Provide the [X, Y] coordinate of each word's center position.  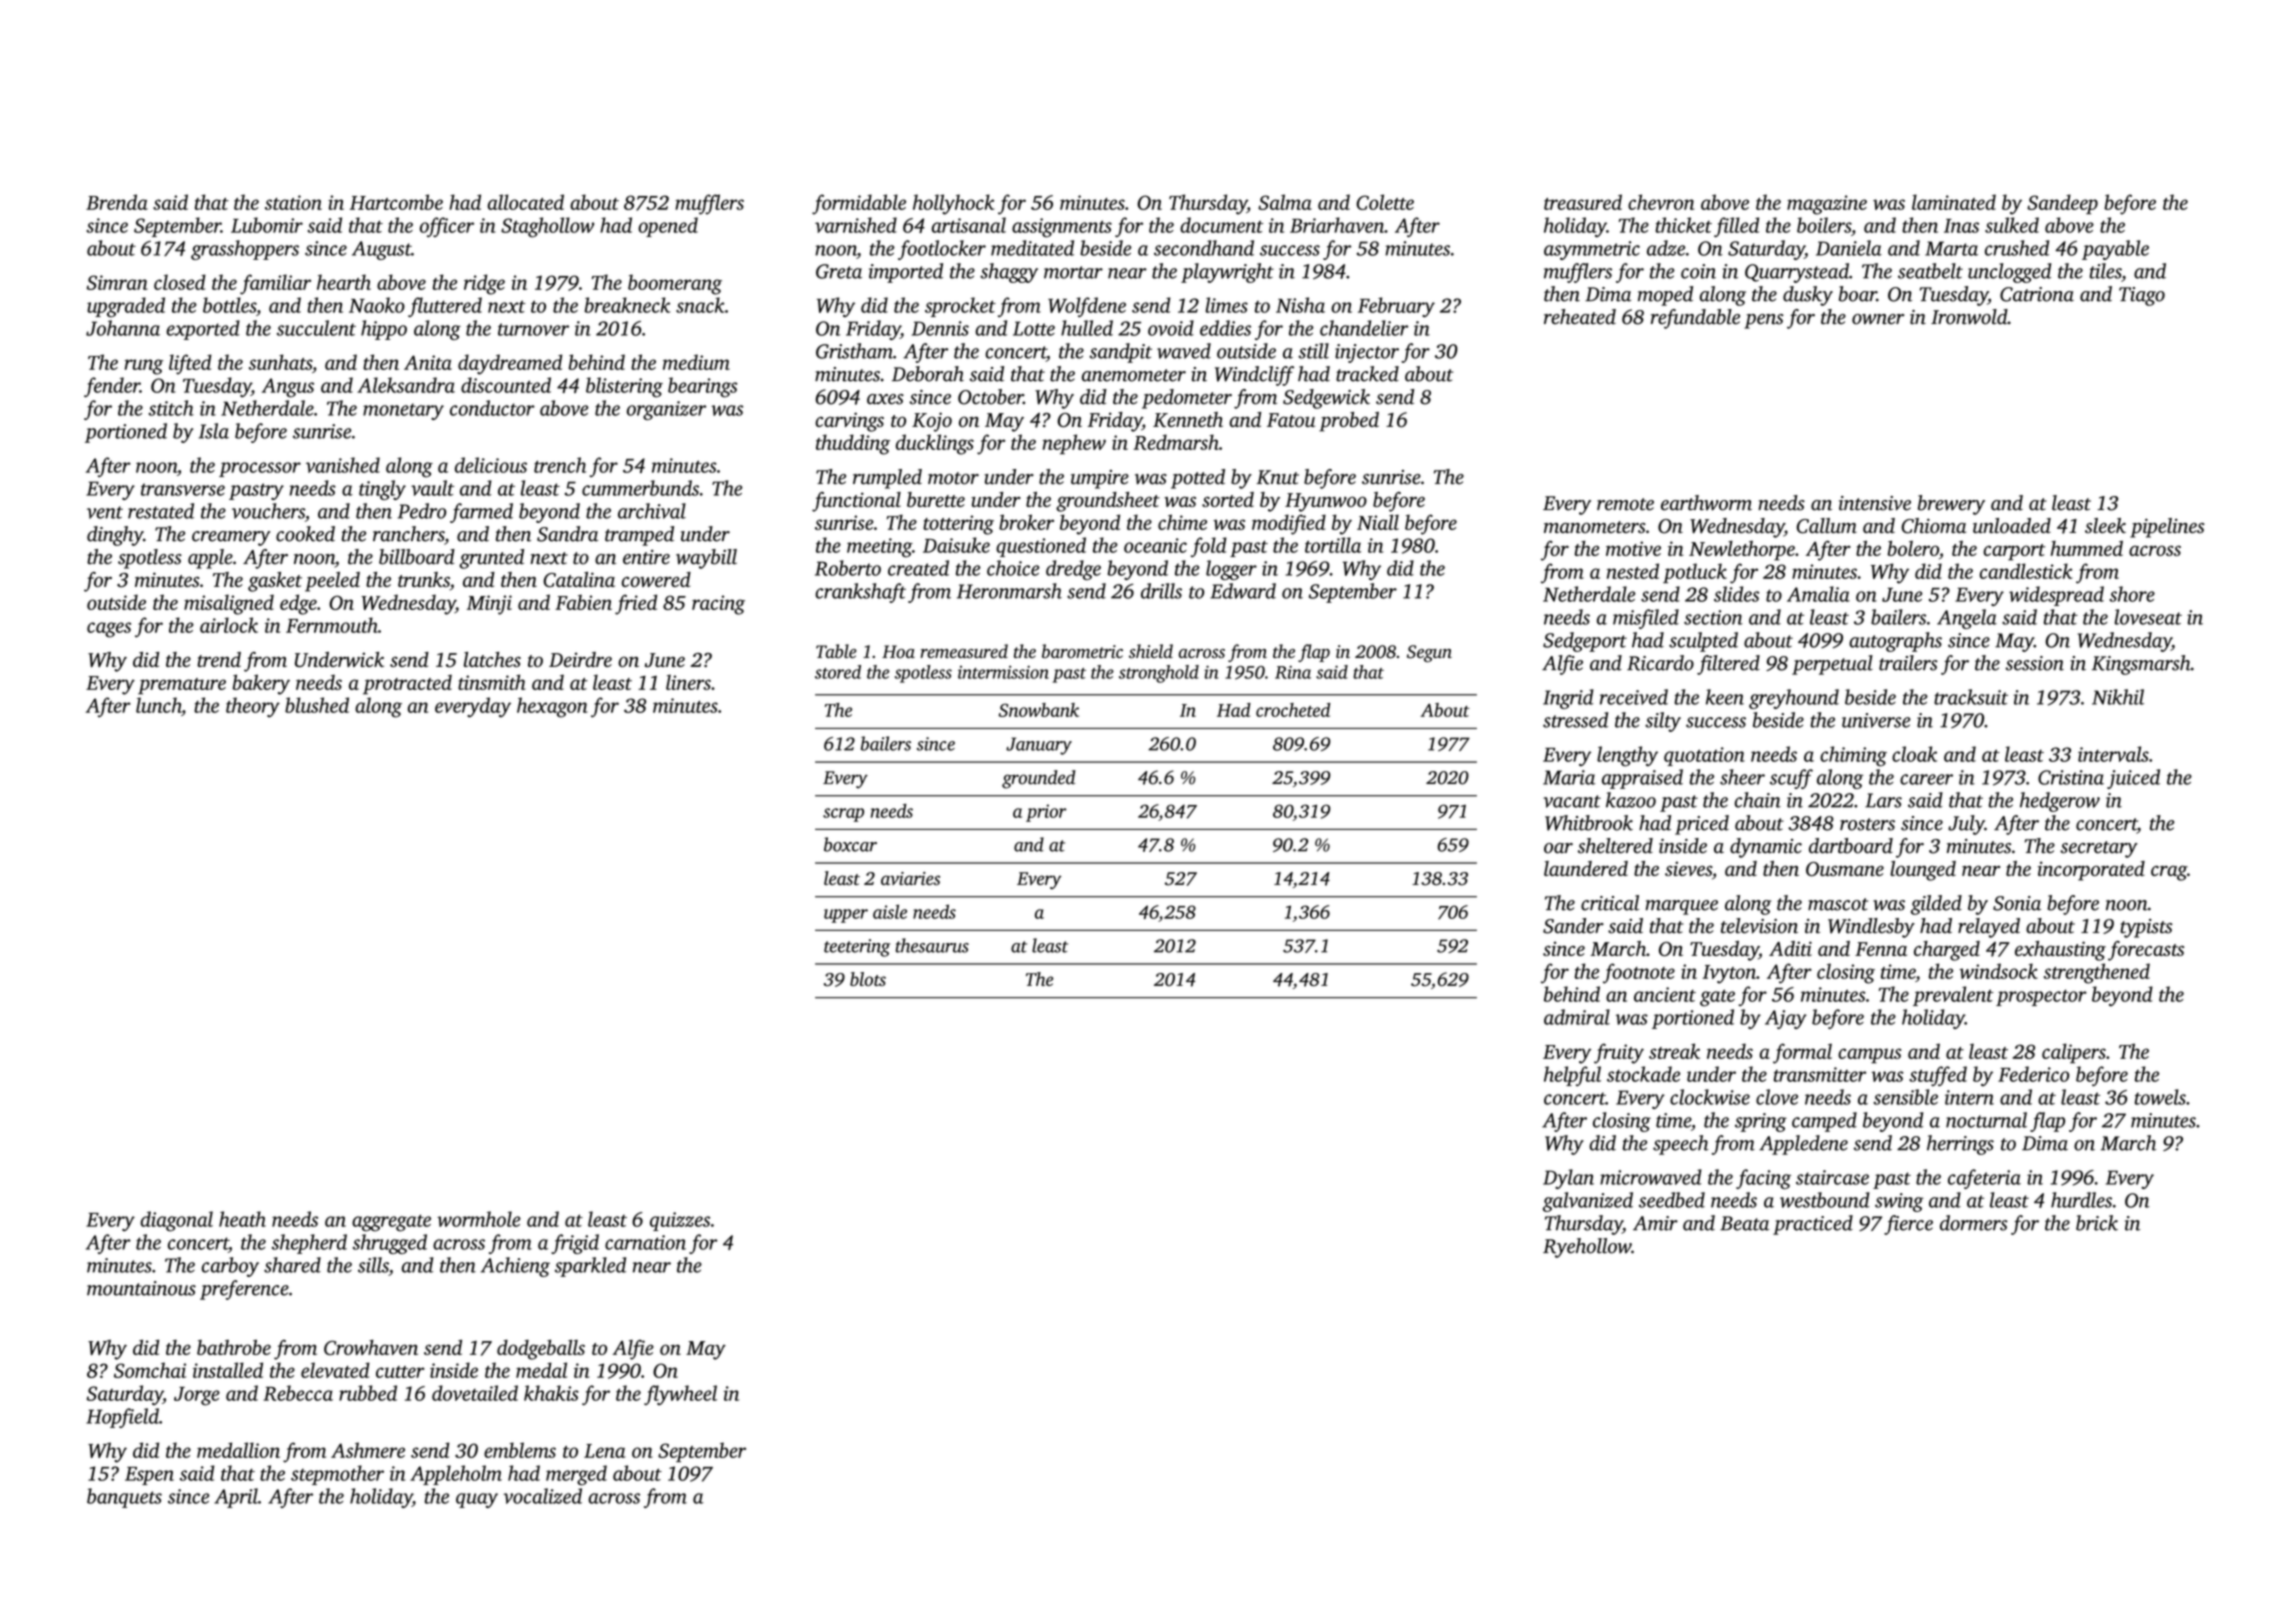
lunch [159, 705]
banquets [124, 1498]
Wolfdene [1087, 307]
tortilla [1333, 545]
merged [576, 1475]
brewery [1951, 505]
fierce [1908, 1225]
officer [447, 227]
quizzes [680, 1221]
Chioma [1933, 526]
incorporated [2091, 871]
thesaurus [932, 945]
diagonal [176, 1221]
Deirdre [580, 659]
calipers [2074, 1053]
